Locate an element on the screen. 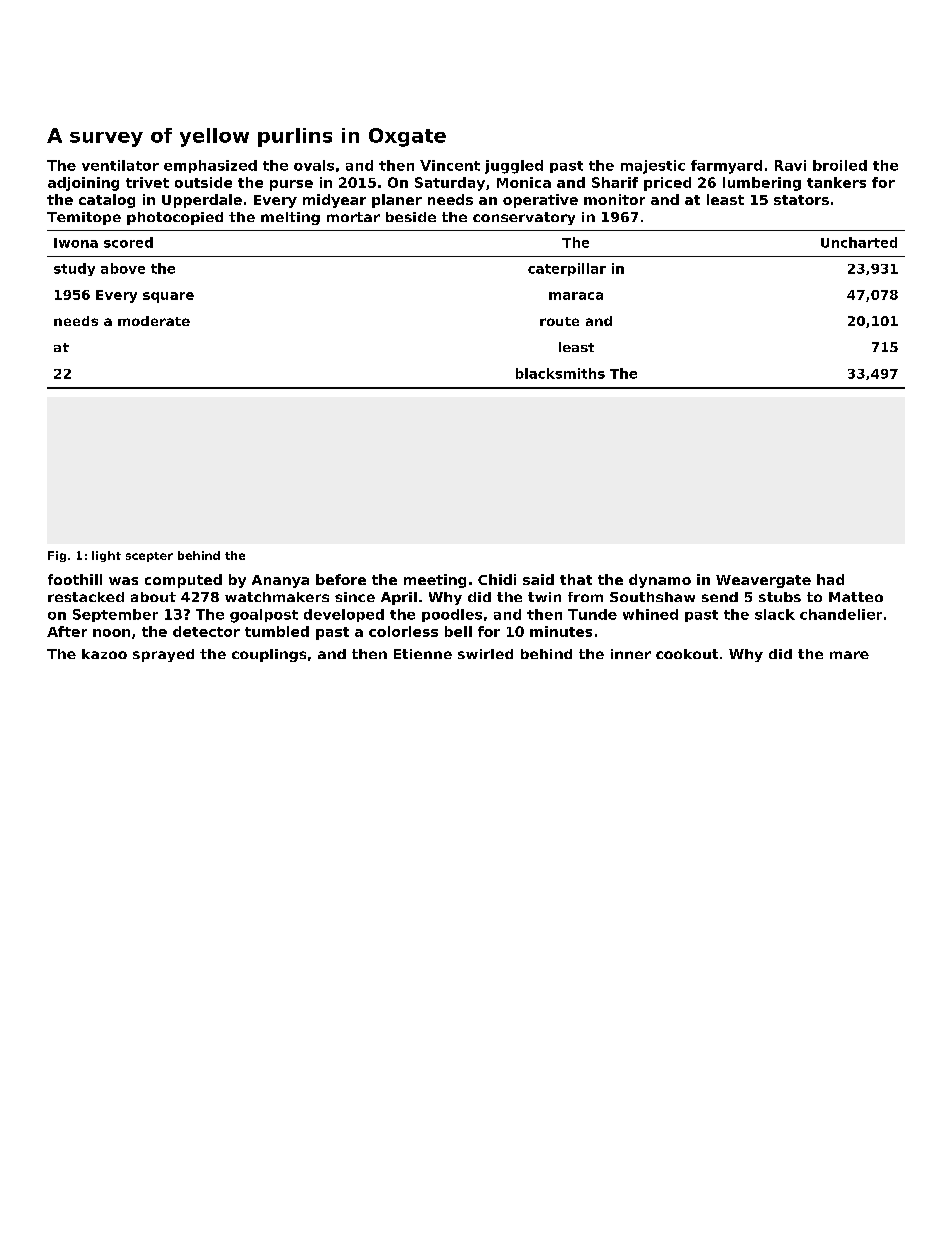 The image size is (952, 1233). midyear is located at coordinates (334, 201).
